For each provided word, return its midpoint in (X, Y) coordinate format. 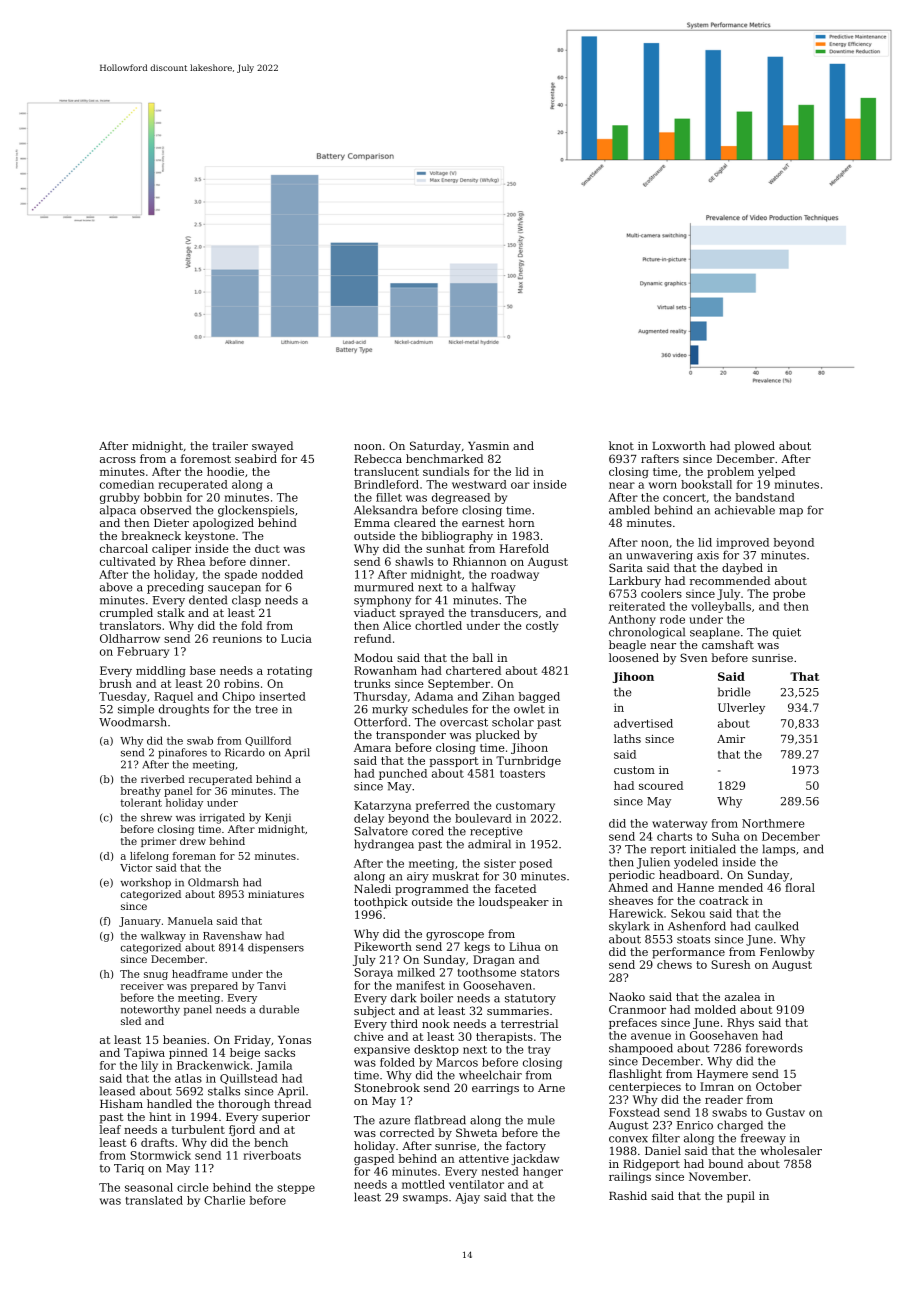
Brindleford (386, 484)
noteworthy (150, 1010)
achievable (745, 510)
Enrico (695, 1125)
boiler (437, 998)
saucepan (234, 589)
